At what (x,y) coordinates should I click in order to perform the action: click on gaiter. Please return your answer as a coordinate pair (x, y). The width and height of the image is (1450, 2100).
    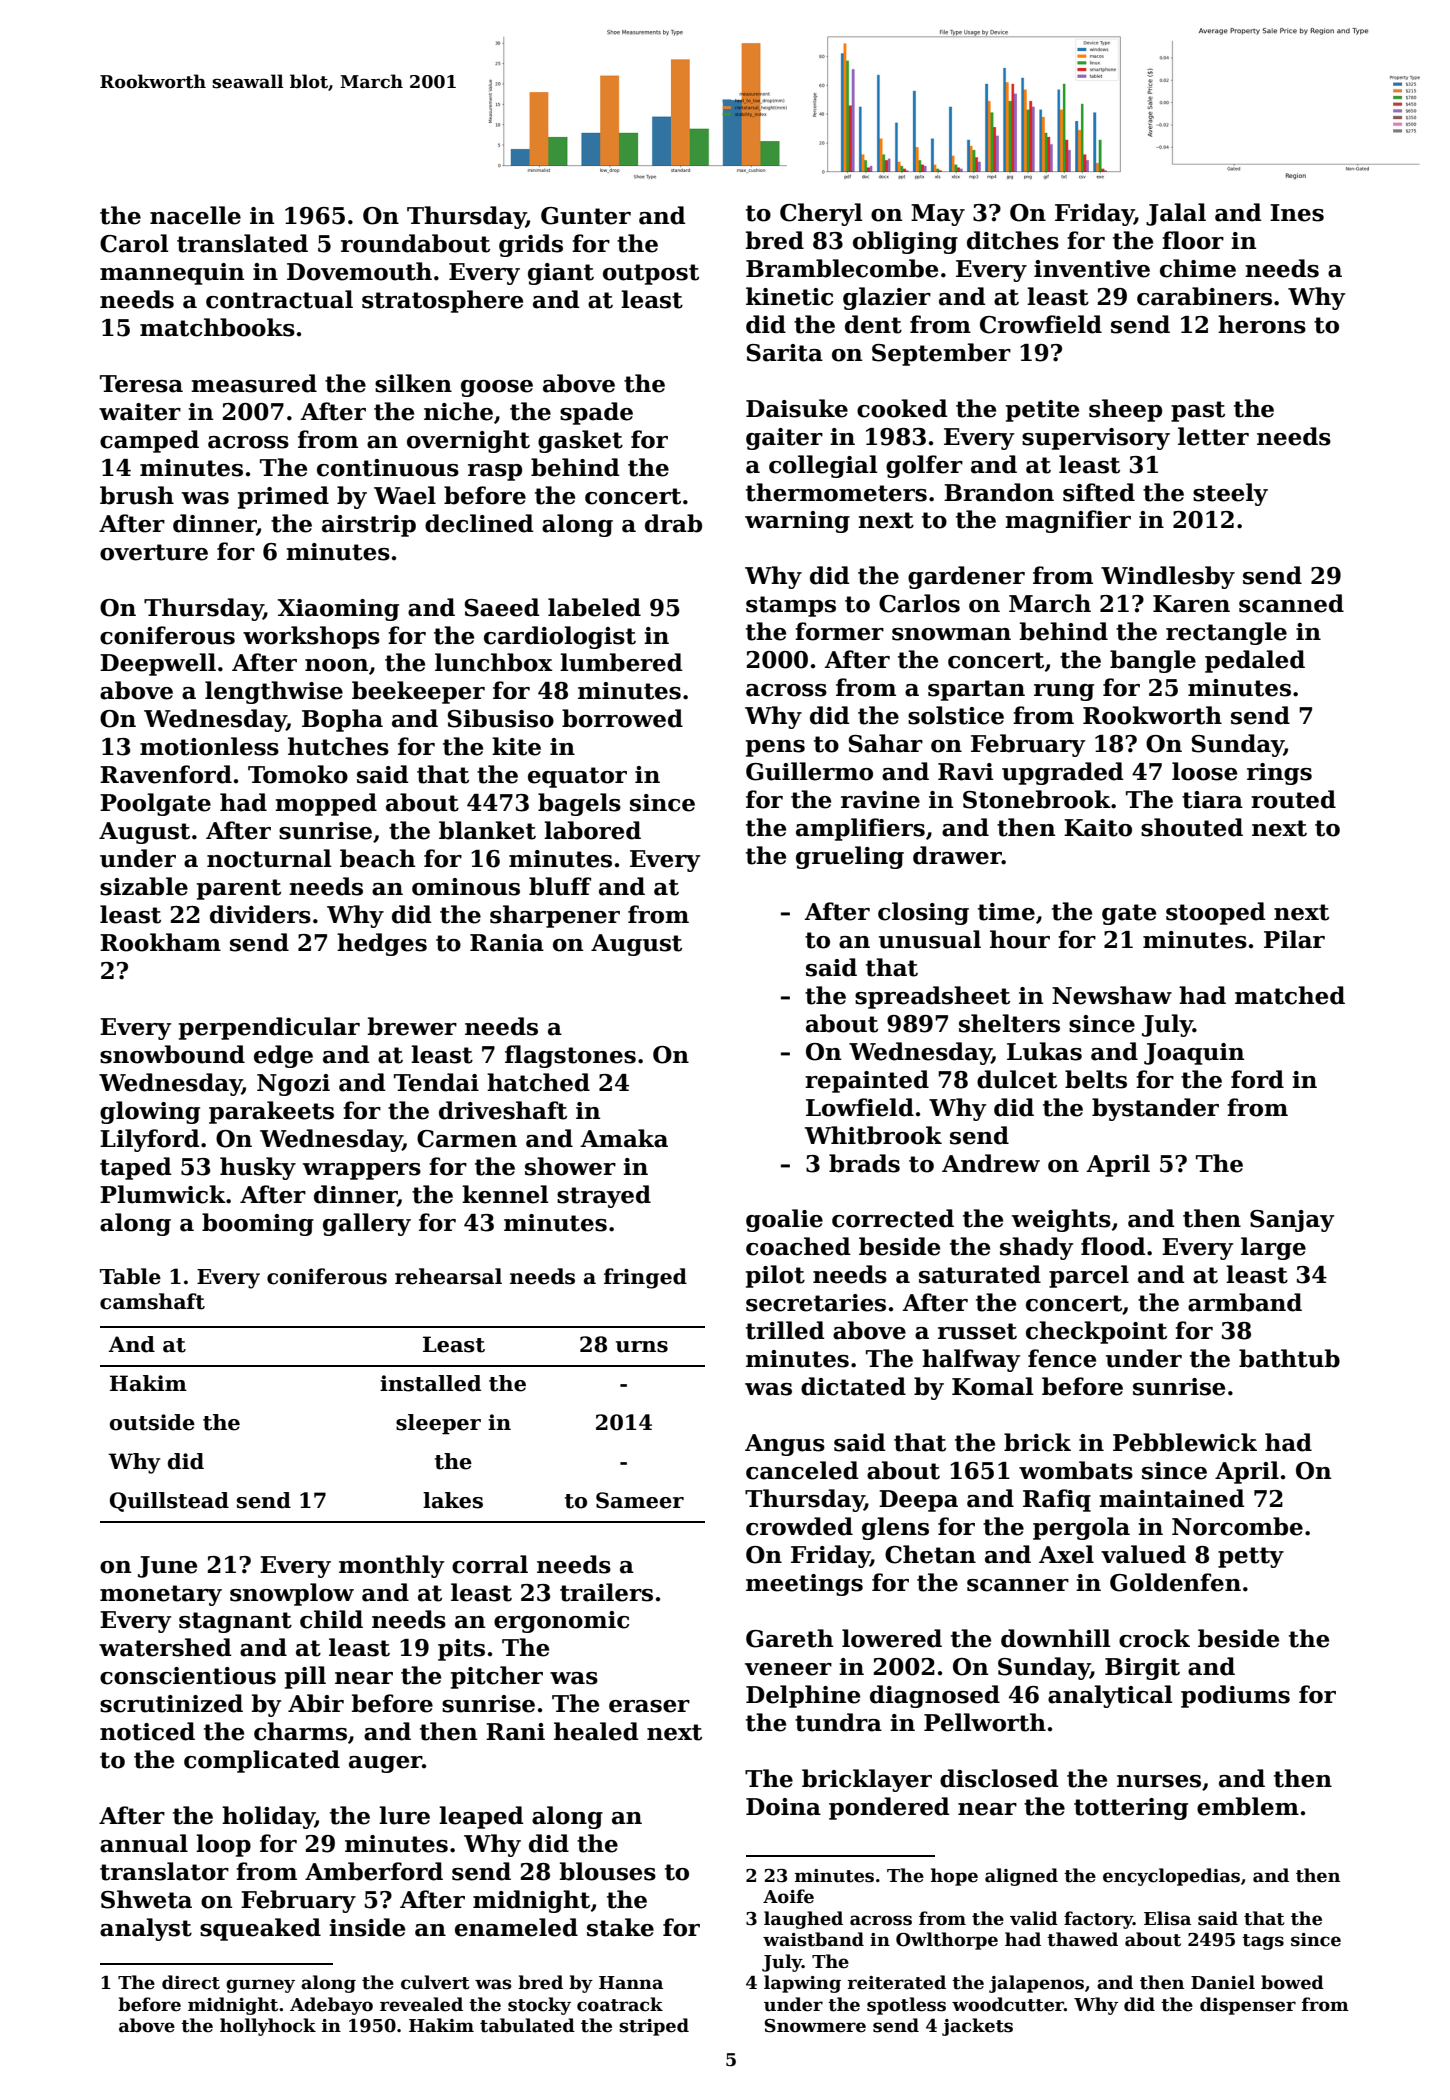
    Looking at the image, I should click on (784, 439).
